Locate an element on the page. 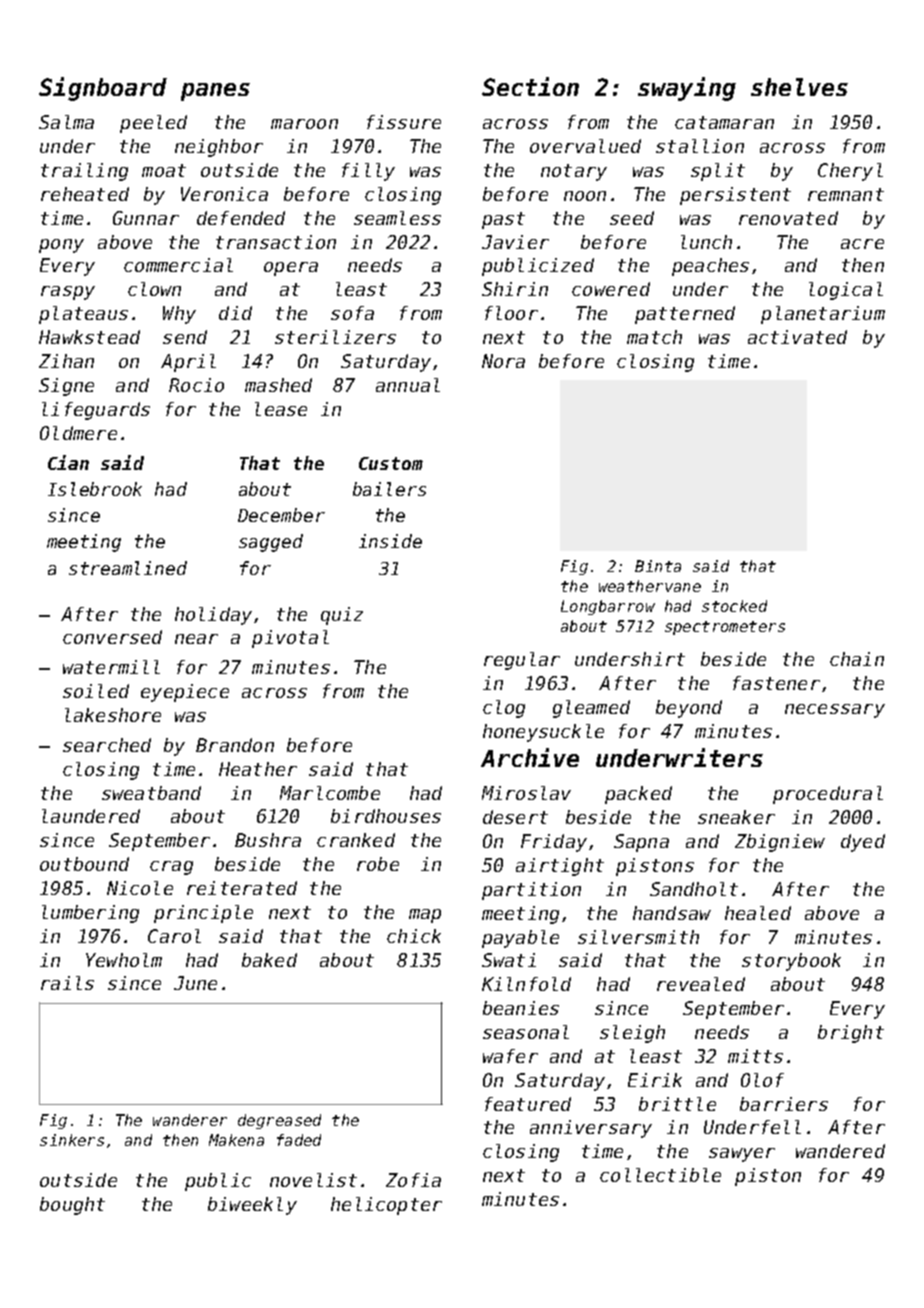  swaying is located at coordinates (687, 89).
